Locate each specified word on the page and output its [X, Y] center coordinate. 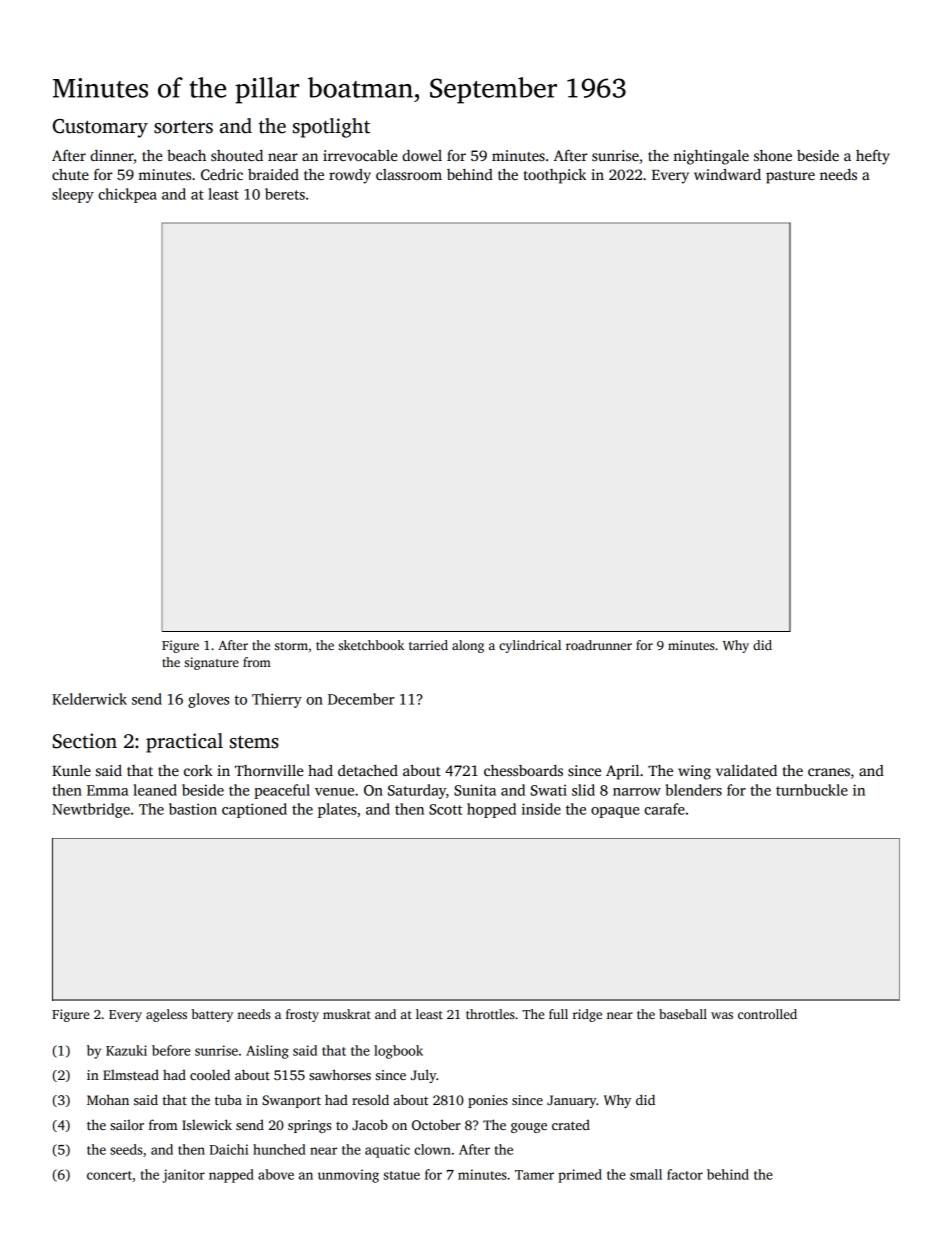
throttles [490, 1014]
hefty [873, 157]
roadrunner [599, 645]
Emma [107, 790]
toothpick [555, 176]
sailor [127, 1124]
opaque [615, 812]
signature [212, 663]
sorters [183, 127]
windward [727, 174]
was [722, 1015]
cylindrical [530, 646]
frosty [302, 1015]
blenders [694, 790]
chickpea [127, 195]
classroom [409, 174]
